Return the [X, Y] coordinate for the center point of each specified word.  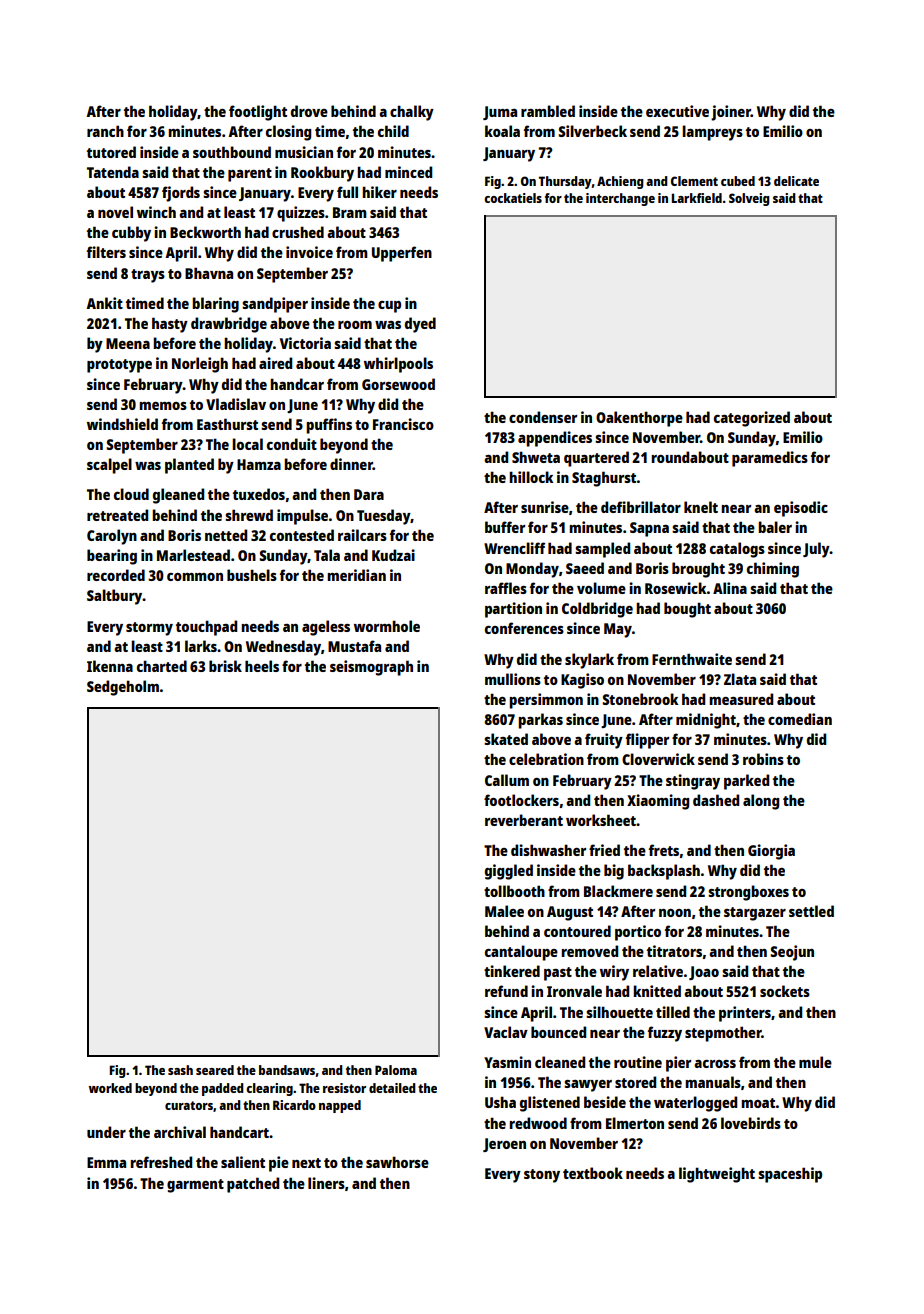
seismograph [371, 668]
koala [502, 131]
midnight [706, 721]
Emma [106, 1162]
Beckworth [205, 232]
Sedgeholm [123, 688]
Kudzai [393, 555]
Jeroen [504, 1145]
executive [677, 111]
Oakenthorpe [639, 419]
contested [302, 535]
